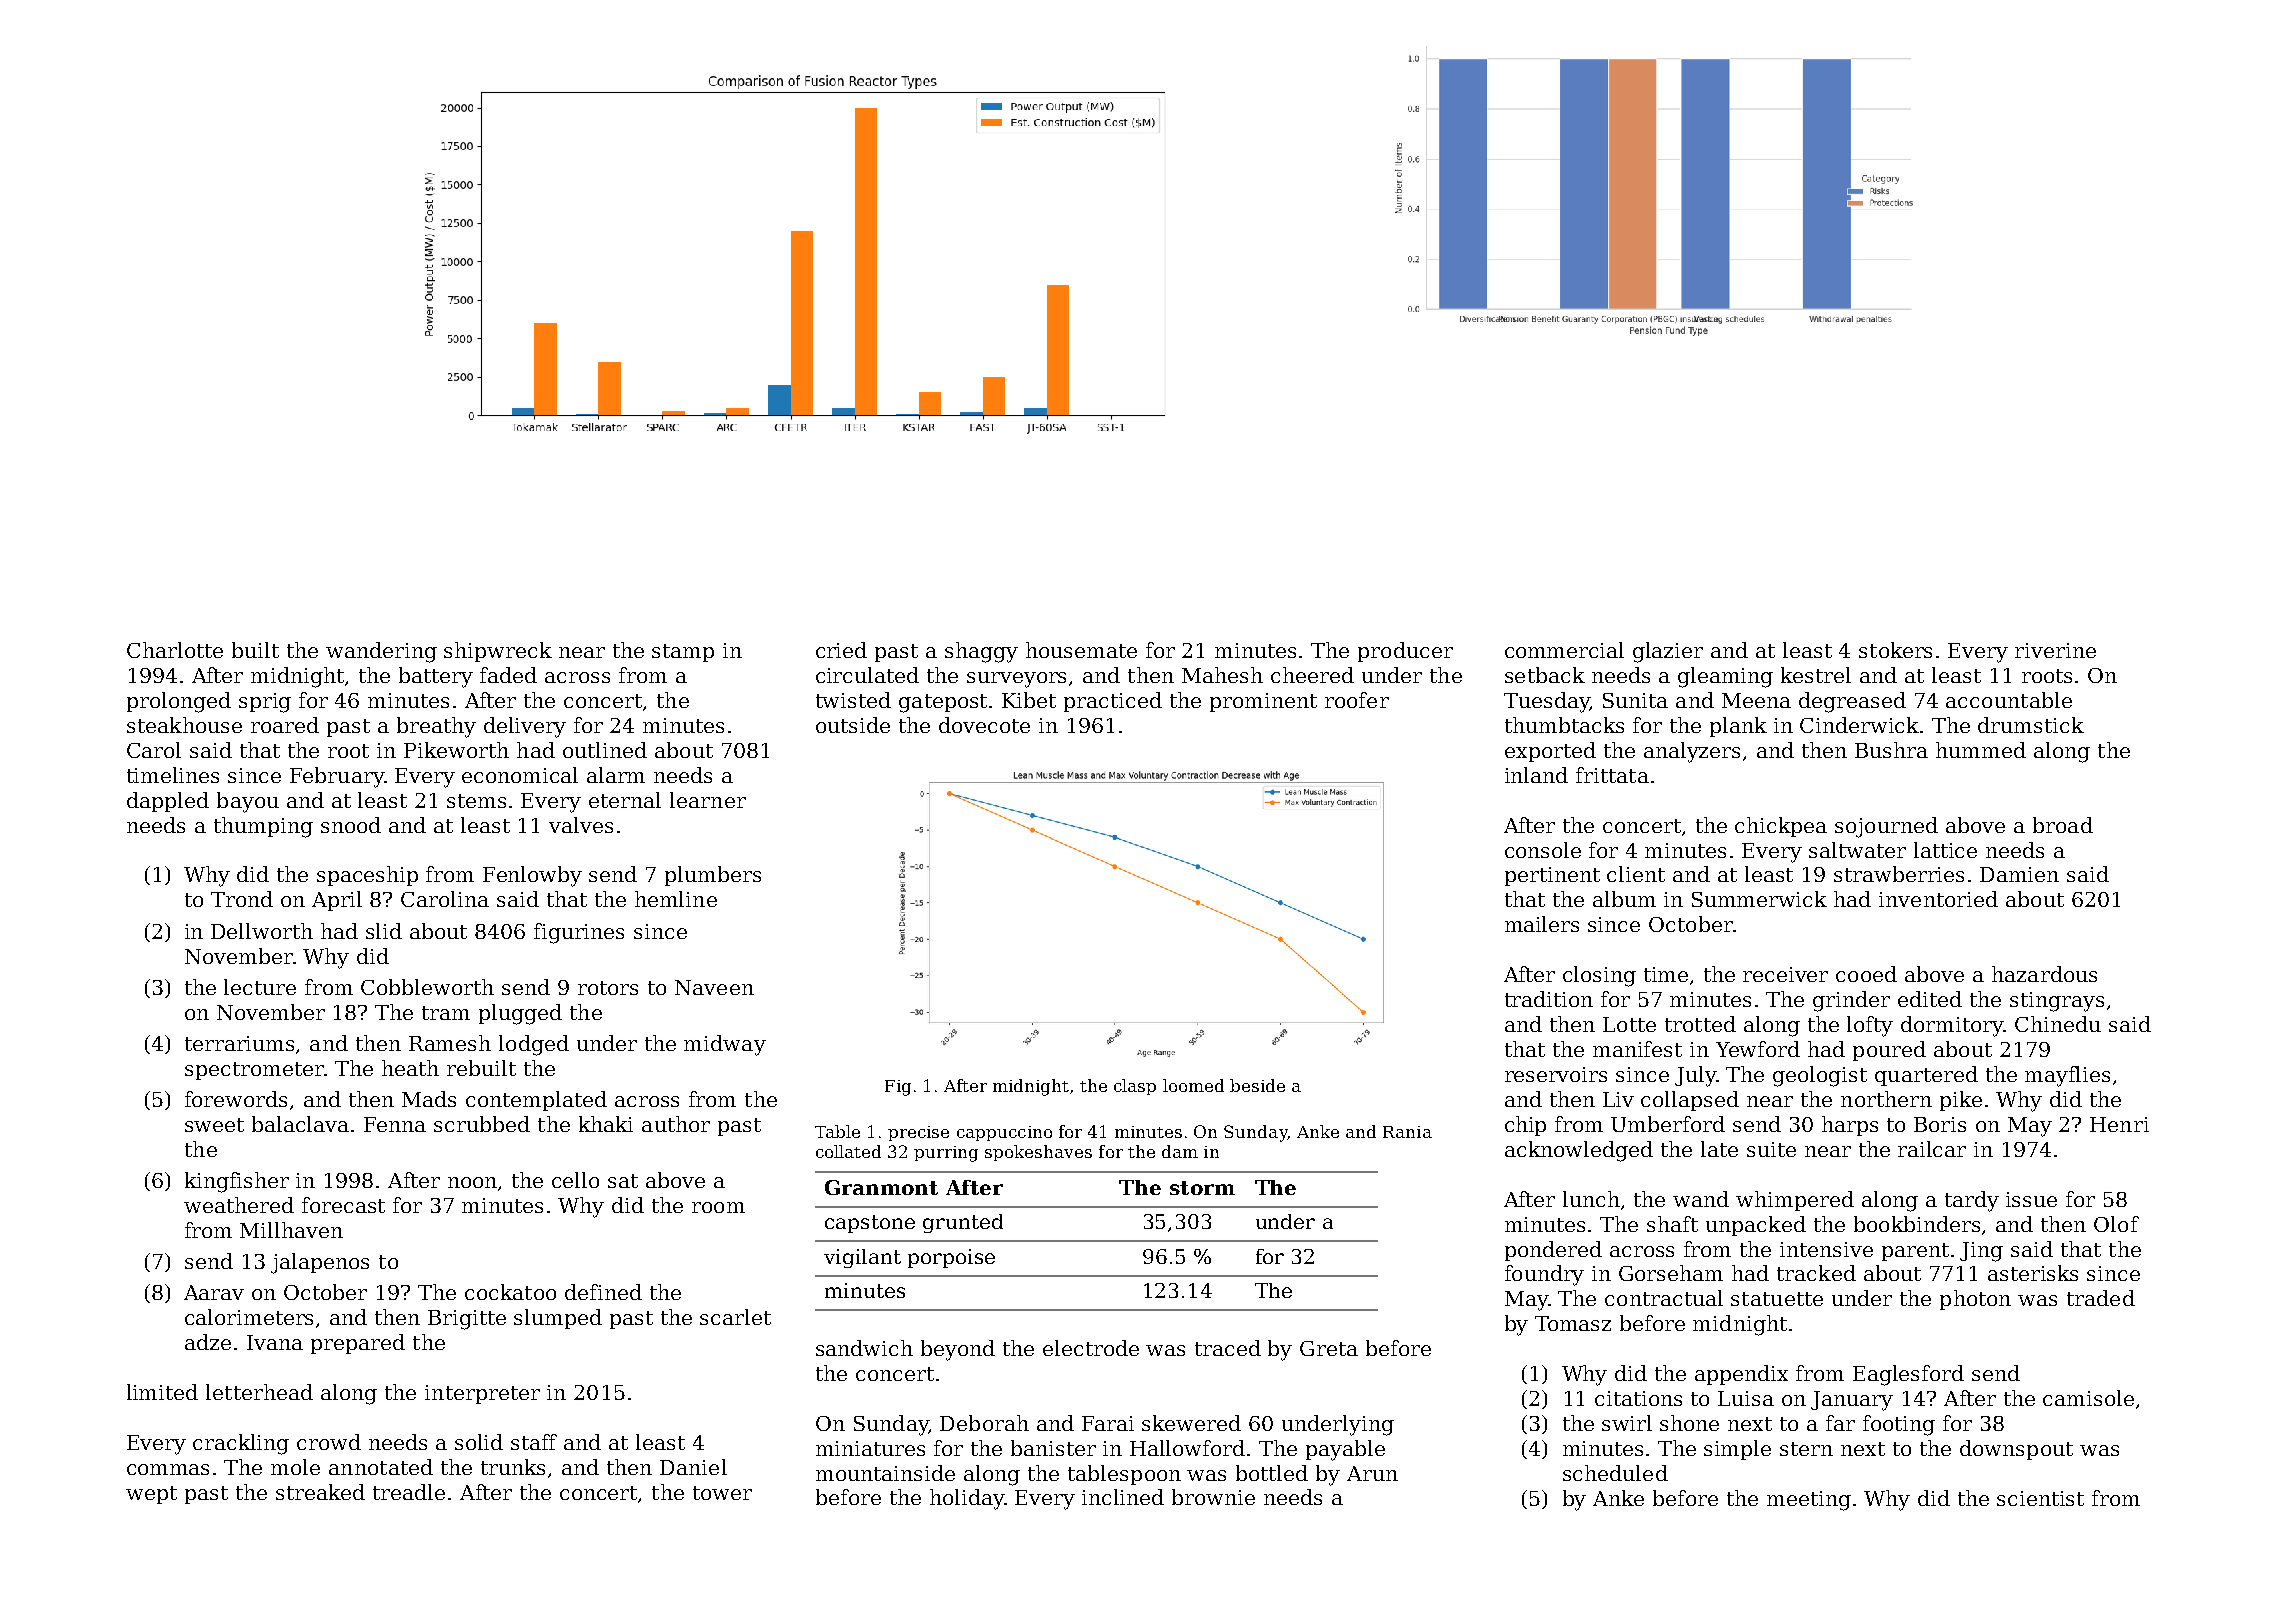  I want to click on citations, so click(1638, 1398).
